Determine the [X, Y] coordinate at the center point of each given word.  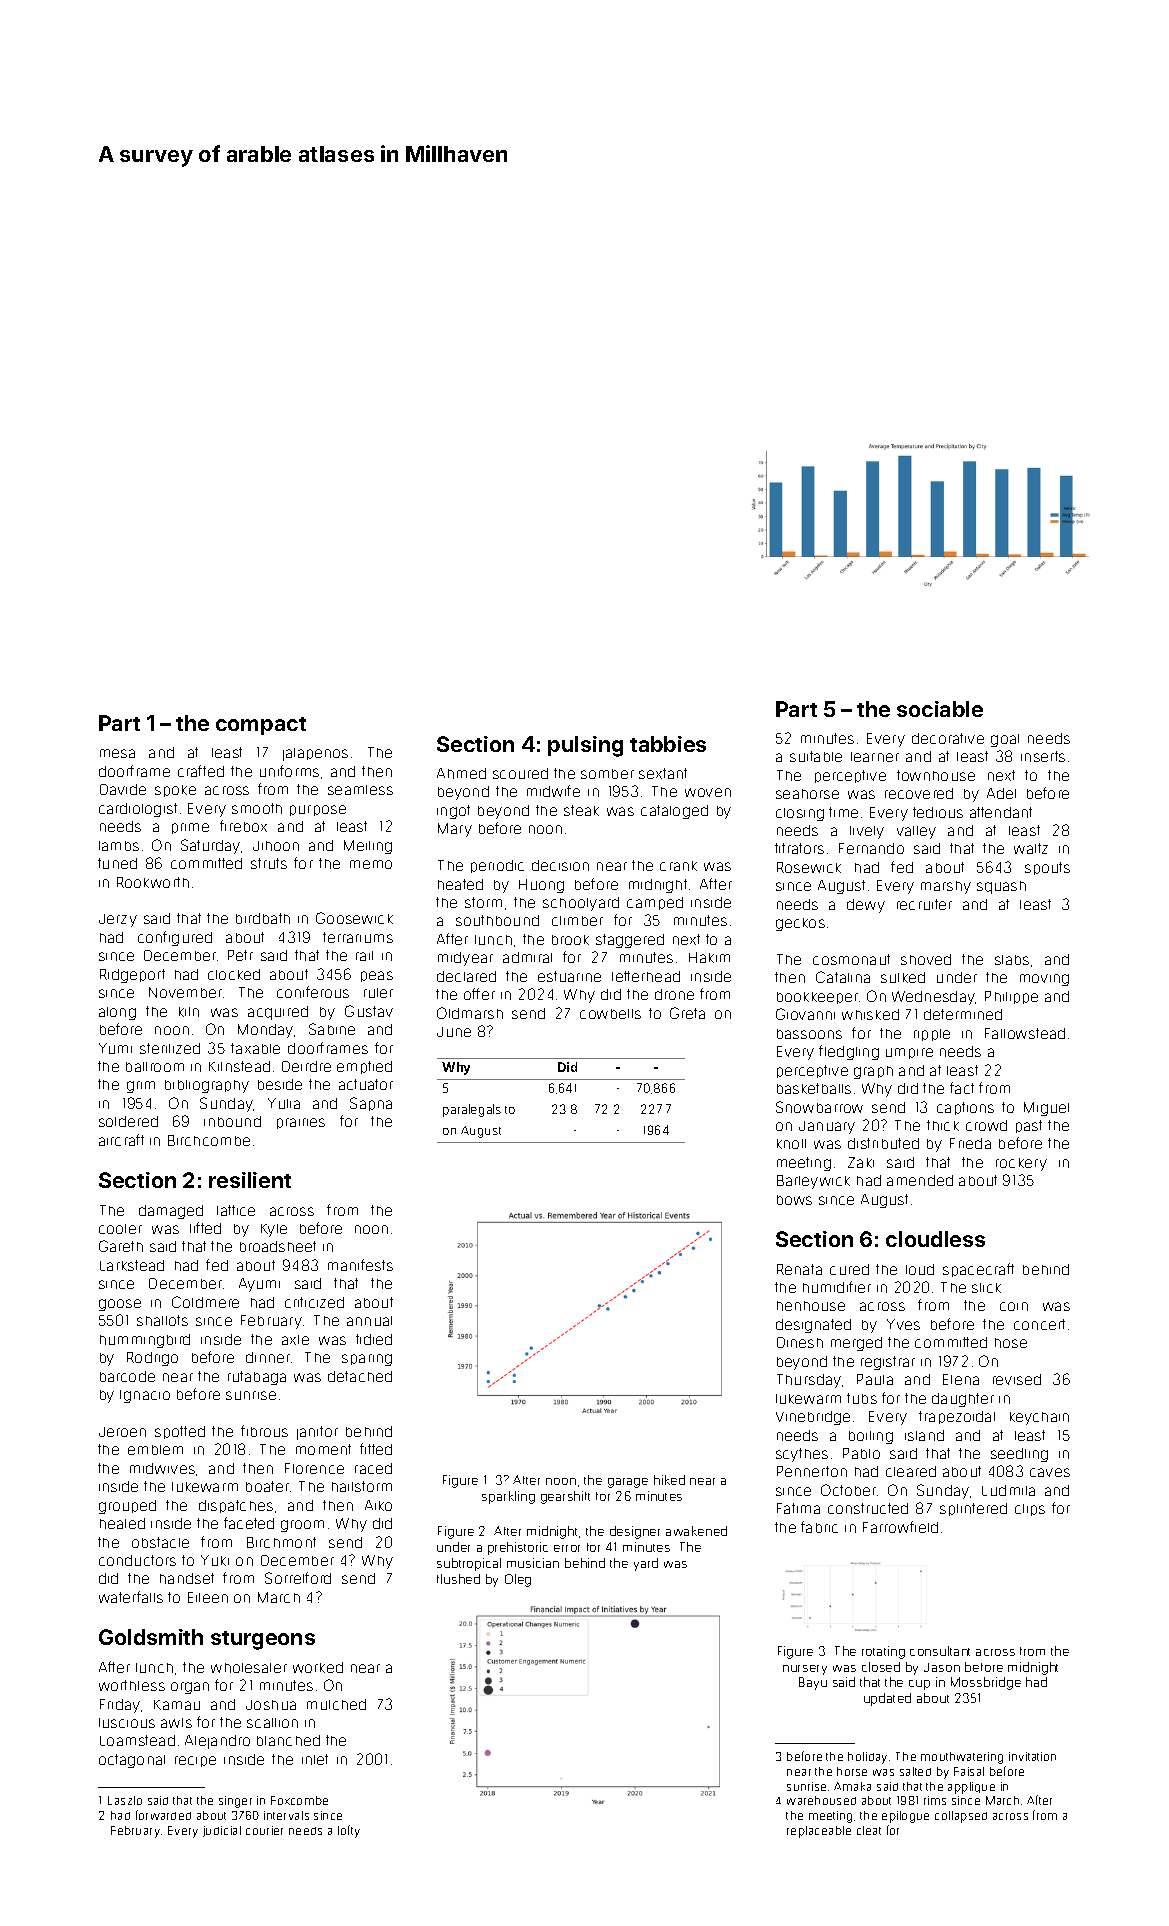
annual [369, 1321]
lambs [119, 846]
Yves [903, 1324]
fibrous [264, 1431]
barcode [127, 1376]
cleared [911, 1471]
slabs [1012, 960]
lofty [349, 1831]
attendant [1001, 812]
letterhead [646, 976]
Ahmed [461, 773]
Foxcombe [299, 1800]
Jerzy [118, 920]
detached [360, 1376]
